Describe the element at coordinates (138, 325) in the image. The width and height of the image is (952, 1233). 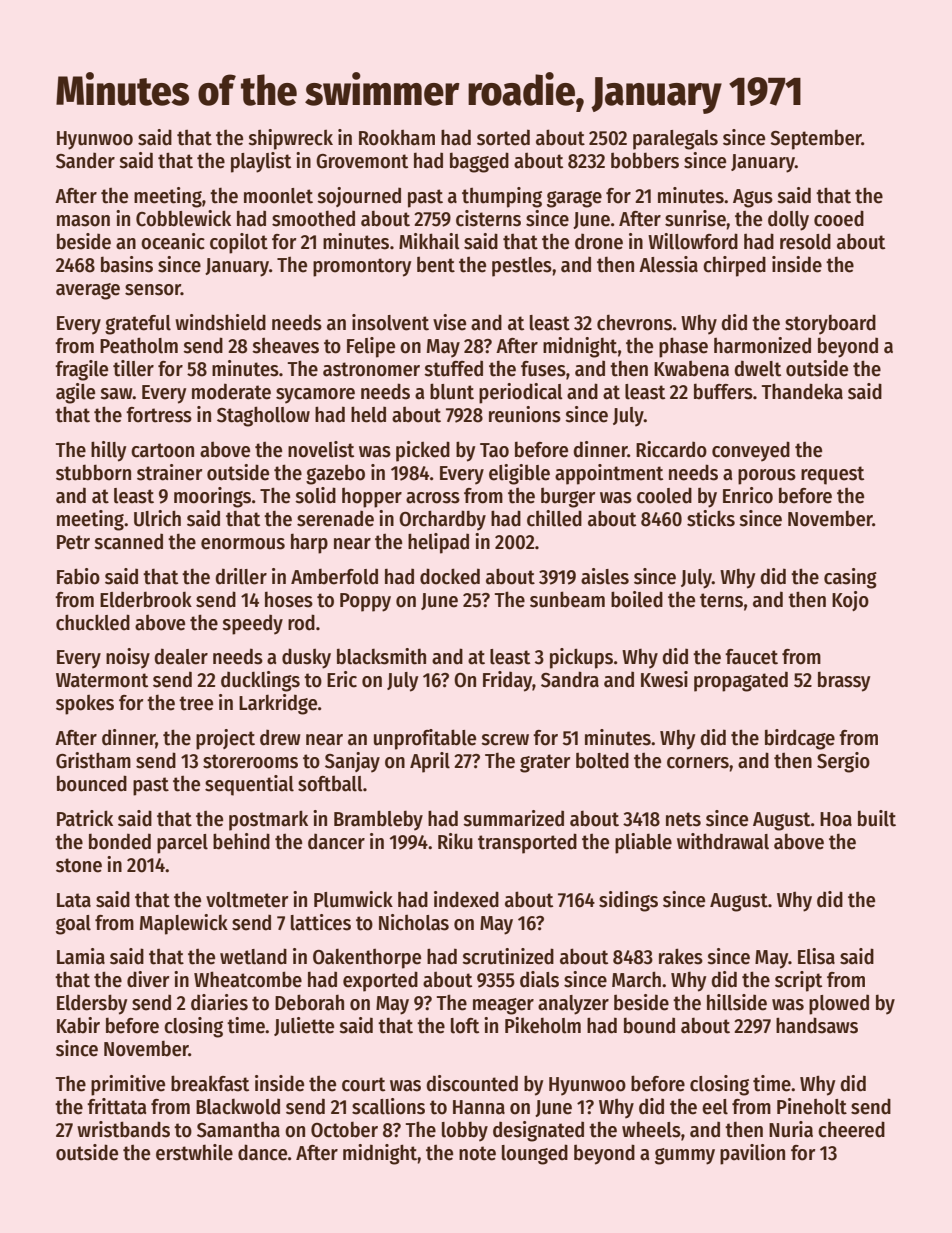
I see `grateful` at that location.
